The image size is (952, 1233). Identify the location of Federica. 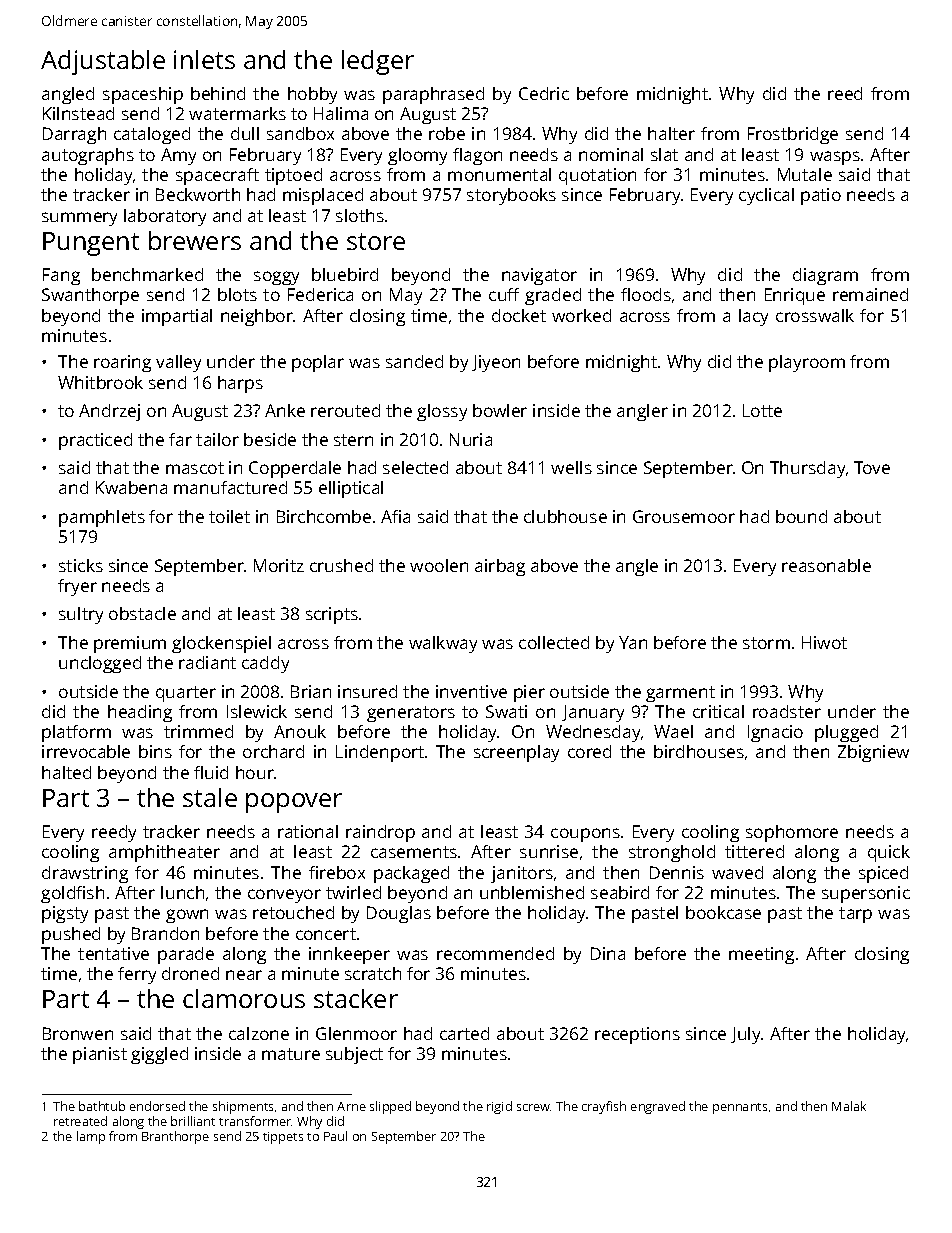
(320, 294).
